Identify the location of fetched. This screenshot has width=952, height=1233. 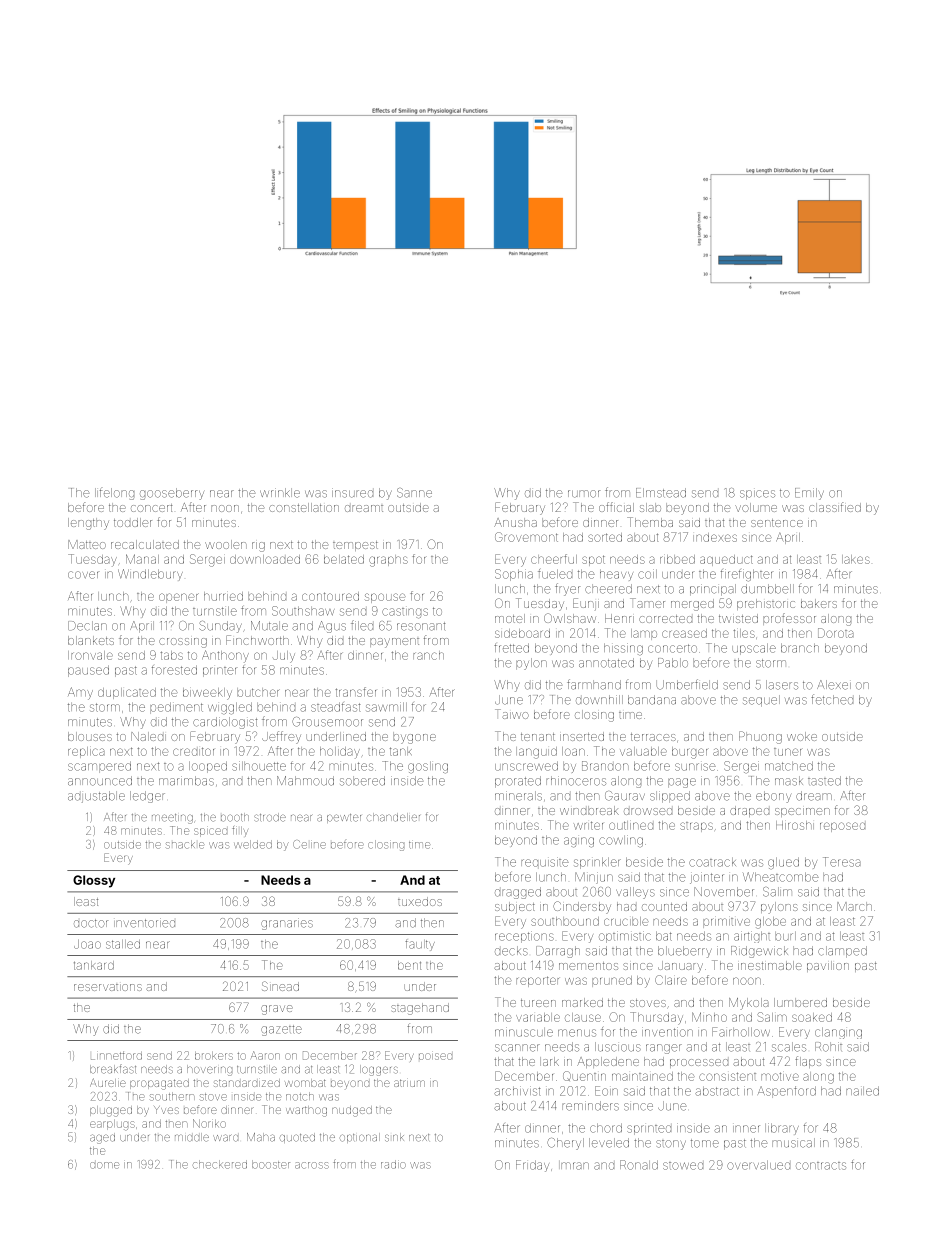
(832, 699).
